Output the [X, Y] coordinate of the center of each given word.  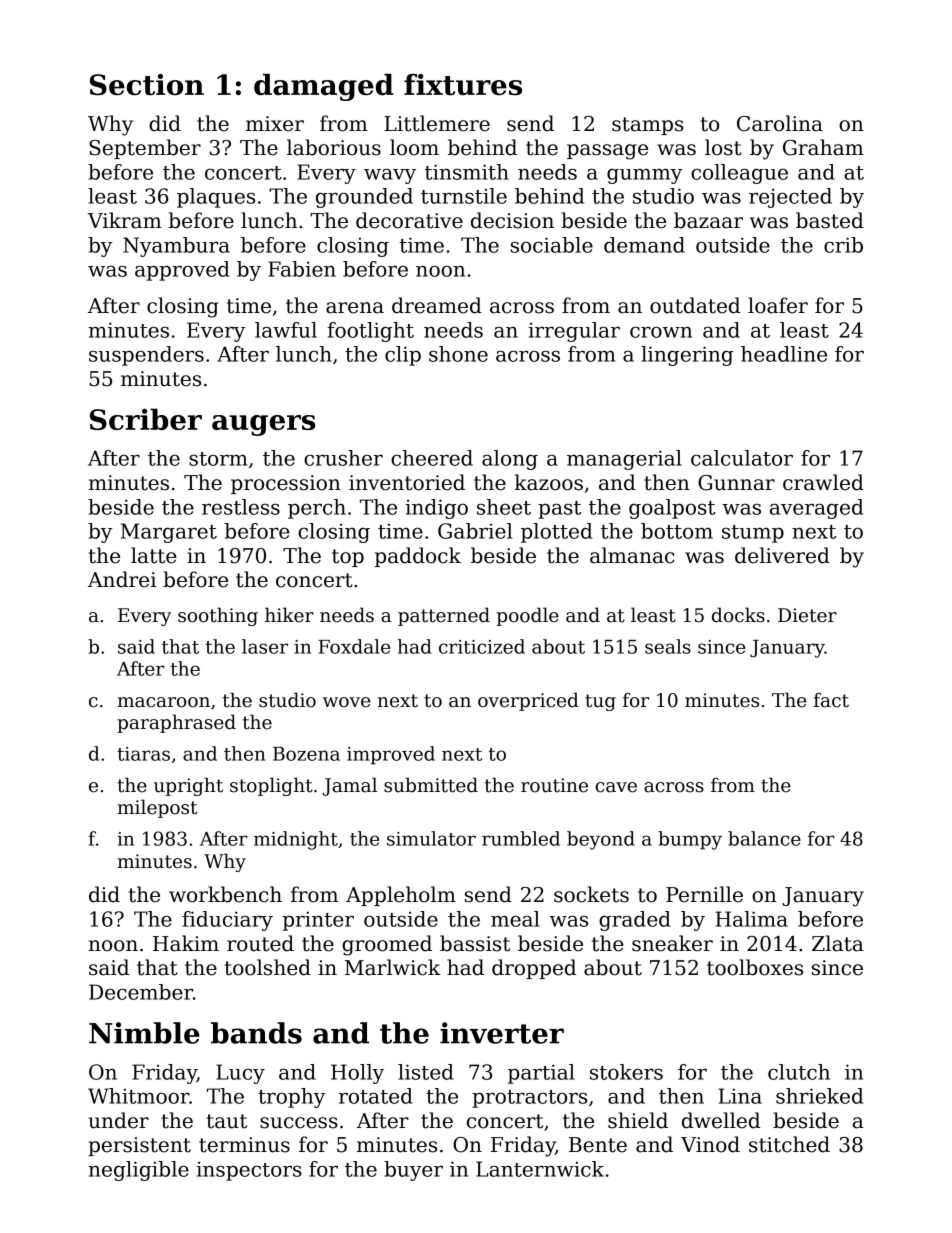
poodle [528, 616]
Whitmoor [138, 1096]
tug [600, 702]
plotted [556, 533]
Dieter [807, 615]
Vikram [125, 220]
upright [188, 786]
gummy [644, 176]
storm [218, 459]
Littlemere [437, 123]
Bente [598, 1145]
